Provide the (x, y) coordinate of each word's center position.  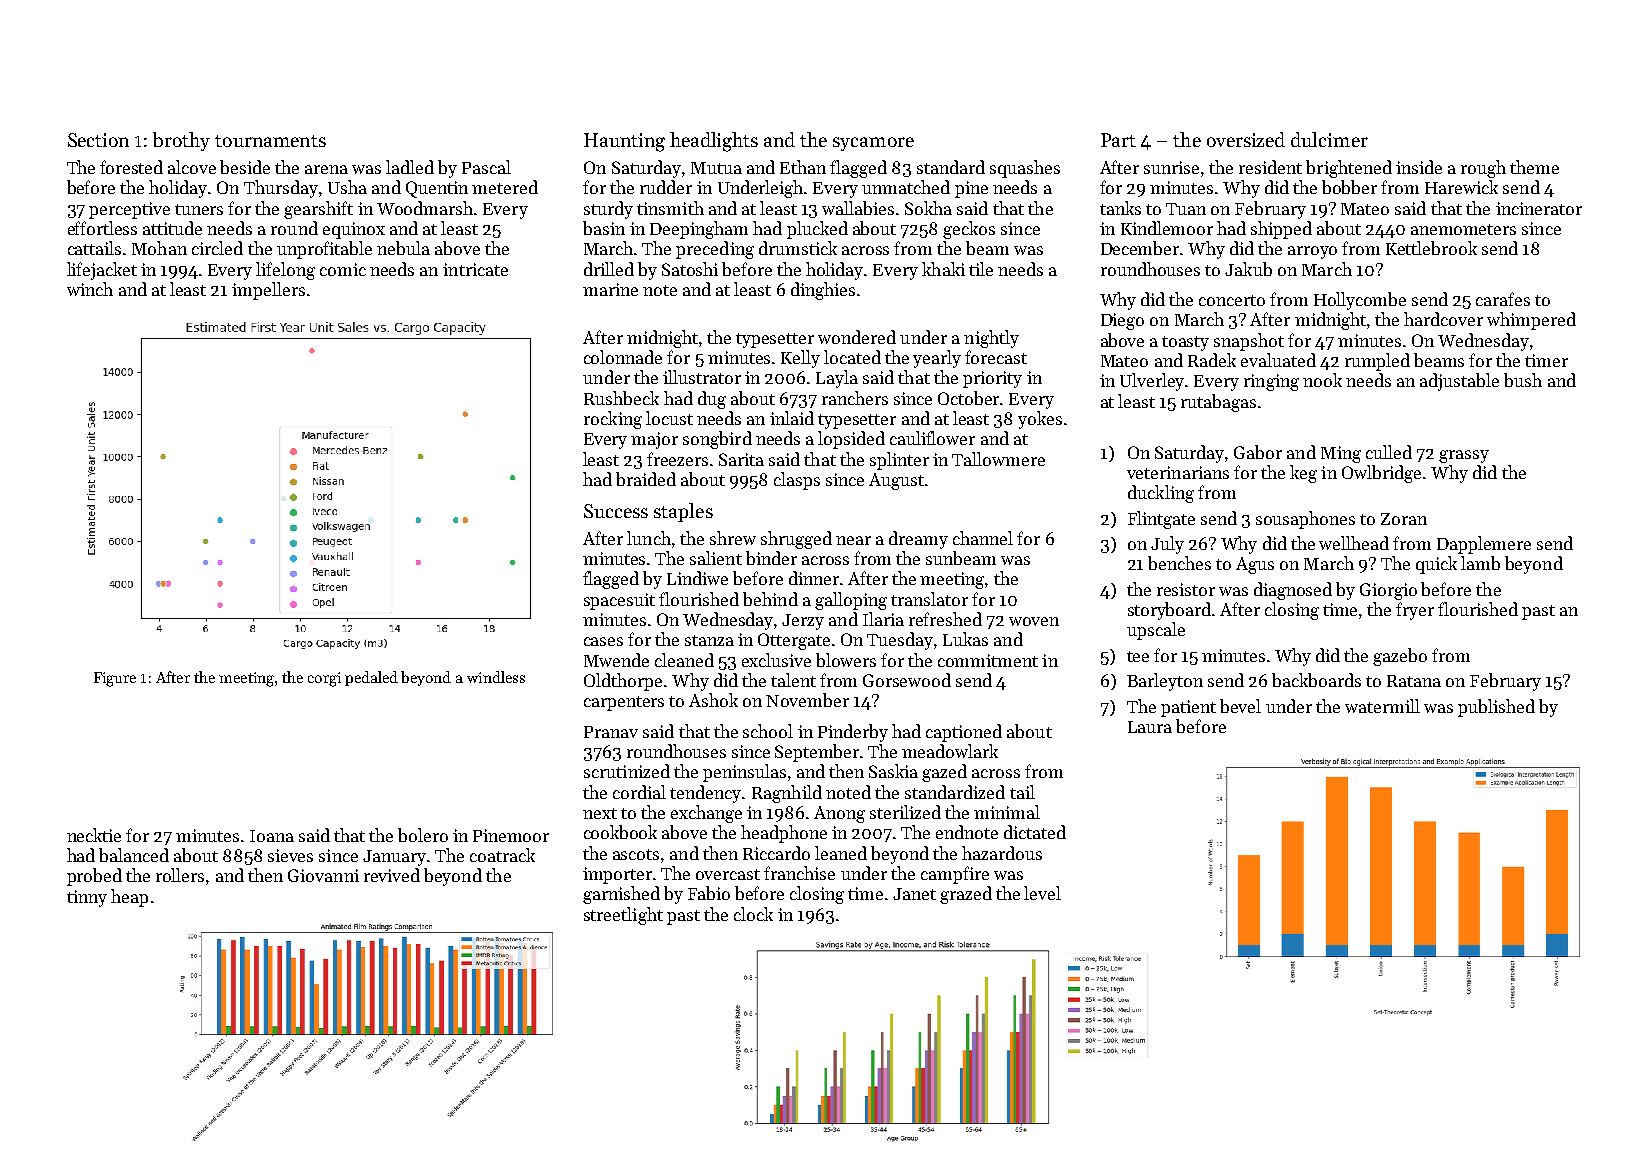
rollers (180, 875)
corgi (324, 679)
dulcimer (1329, 139)
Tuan (1186, 209)
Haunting (624, 142)
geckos (969, 230)
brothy (181, 141)
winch (90, 289)
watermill (1382, 706)
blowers (846, 660)
